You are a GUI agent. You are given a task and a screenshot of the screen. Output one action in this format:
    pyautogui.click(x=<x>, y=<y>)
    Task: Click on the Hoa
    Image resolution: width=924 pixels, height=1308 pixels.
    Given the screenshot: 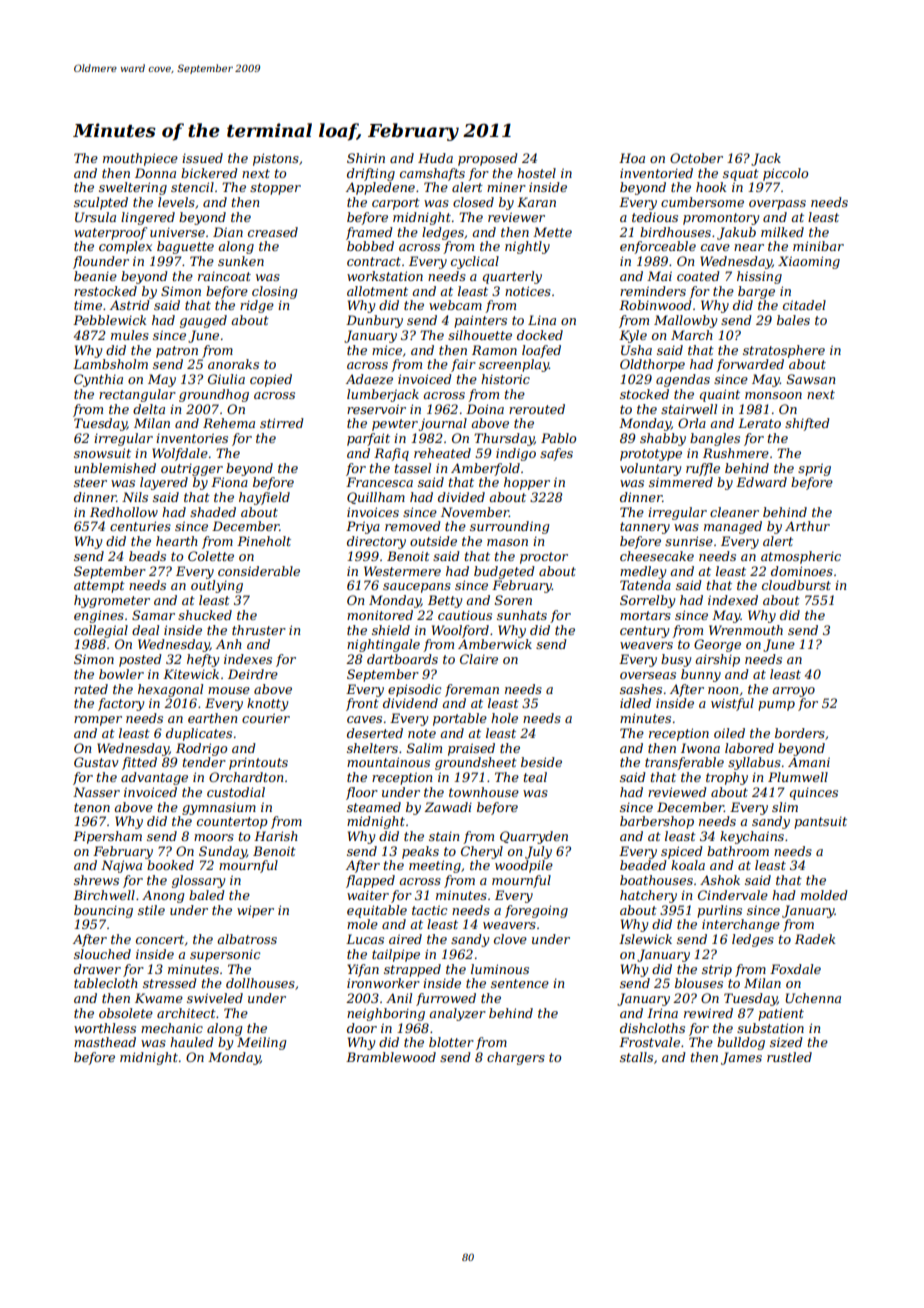 What is the action you would take?
    pyautogui.click(x=632, y=158)
